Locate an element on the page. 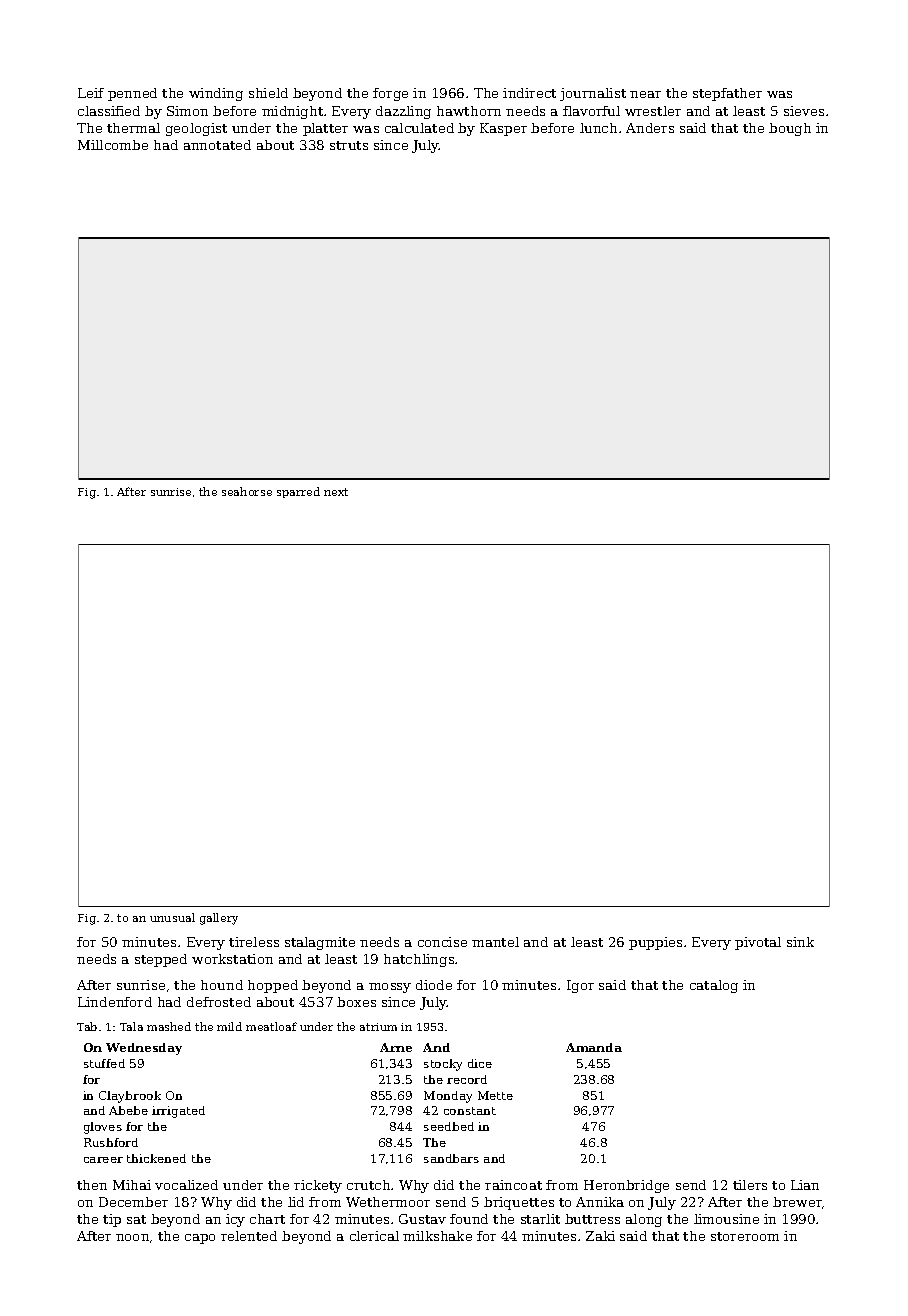 The image size is (908, 1316). starlit is located at coordinates (540, 1219).
